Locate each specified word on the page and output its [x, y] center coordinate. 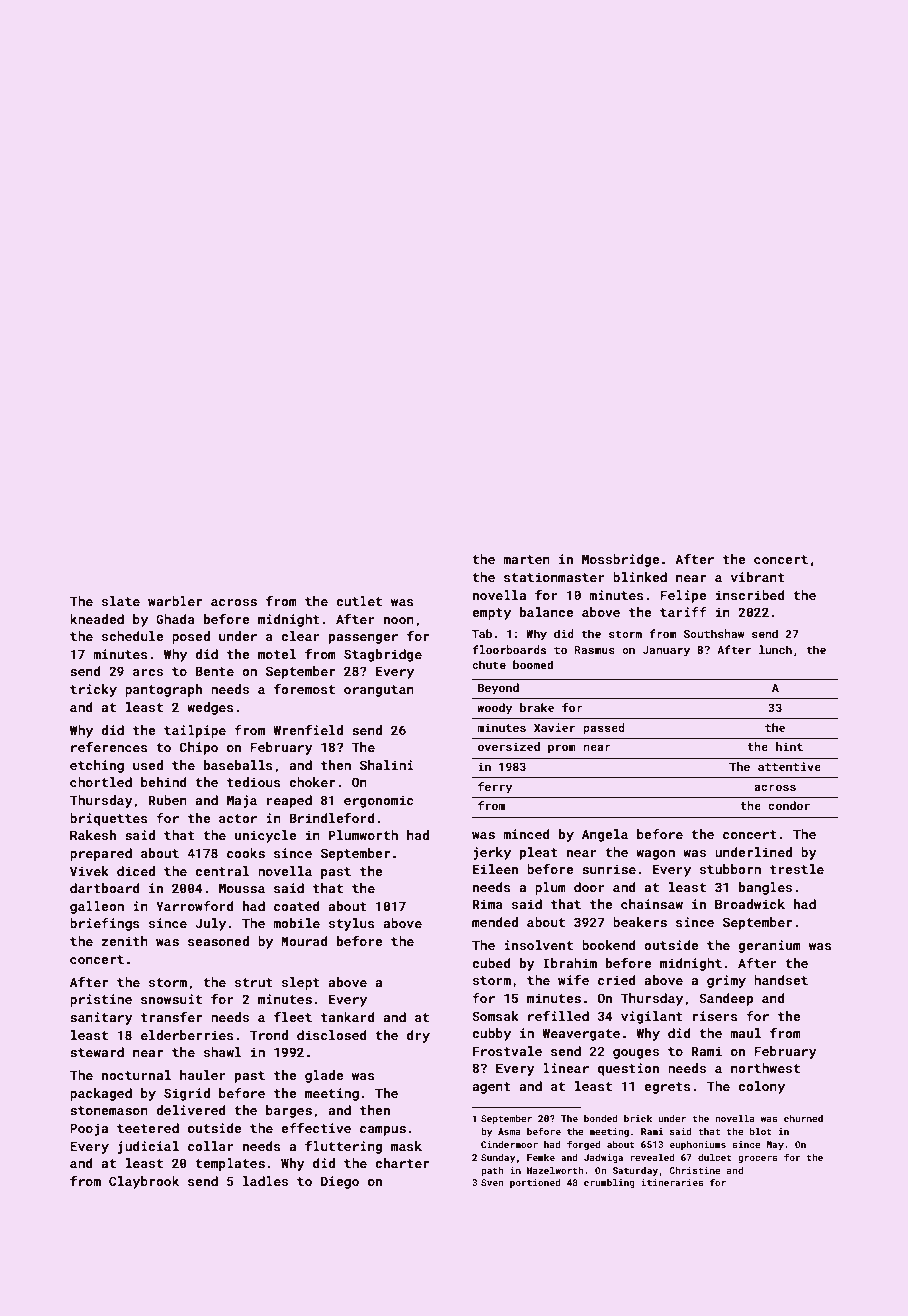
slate [121, 601]
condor [789, 805]
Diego [340, 1182]
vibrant [758, 577]
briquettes [109, 819]
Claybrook [144, 1182]
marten [526, 559]
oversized [509, 746]
